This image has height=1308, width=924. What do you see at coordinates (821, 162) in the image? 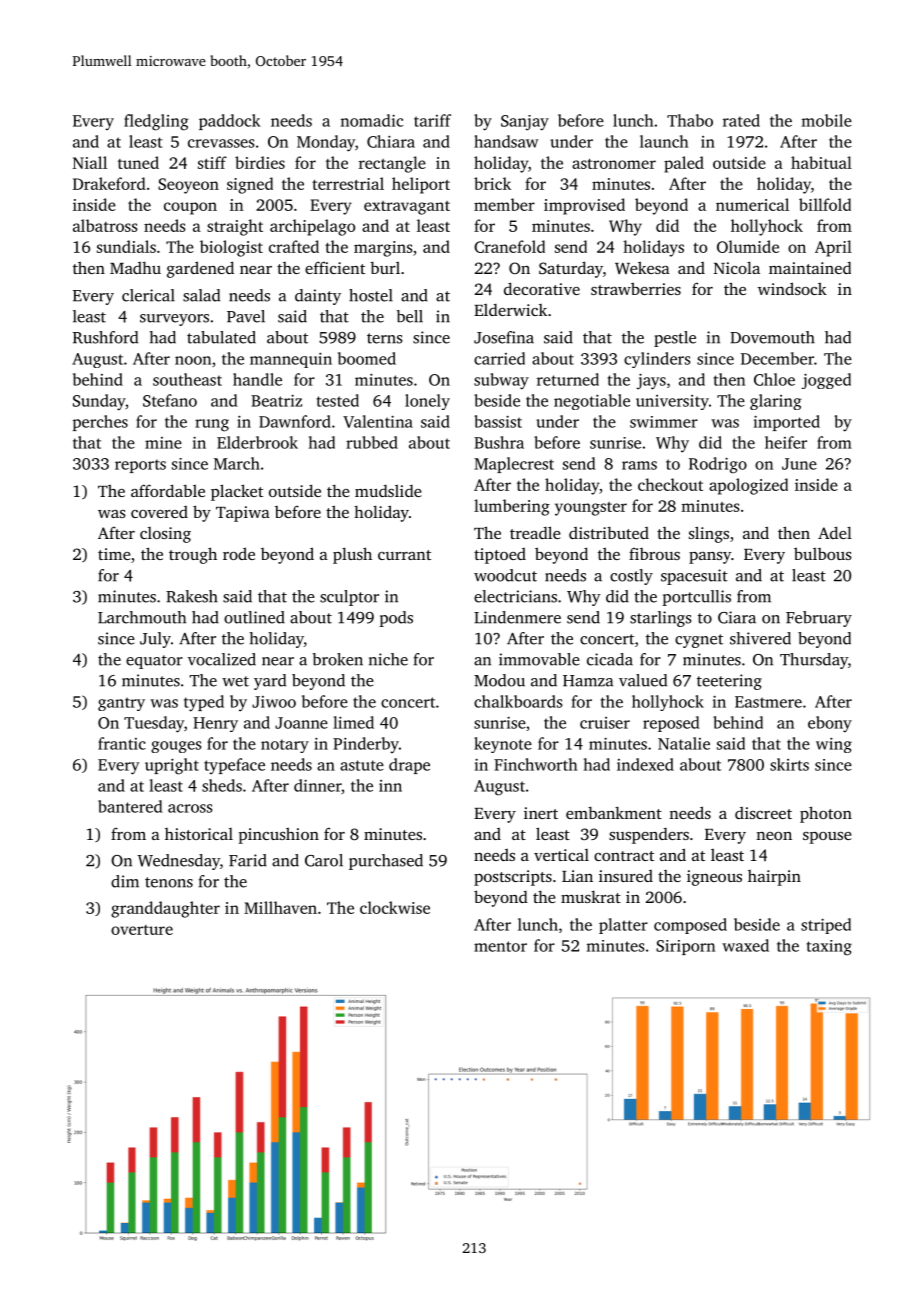
I see `habitual` at bounding box center [821, 162].
